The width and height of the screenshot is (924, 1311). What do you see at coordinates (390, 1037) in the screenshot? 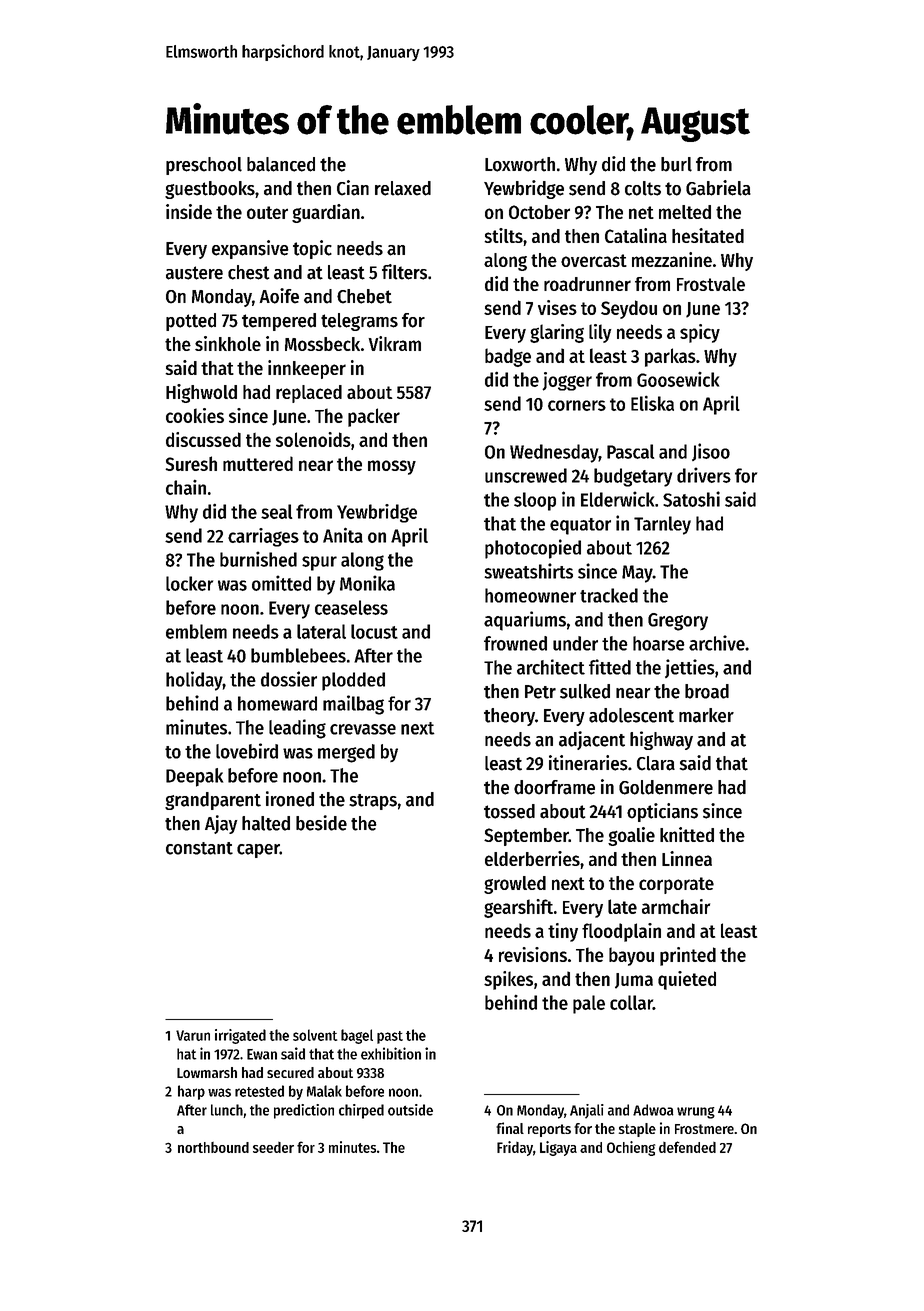
I see `past` at bounding box center [390, 1037].
